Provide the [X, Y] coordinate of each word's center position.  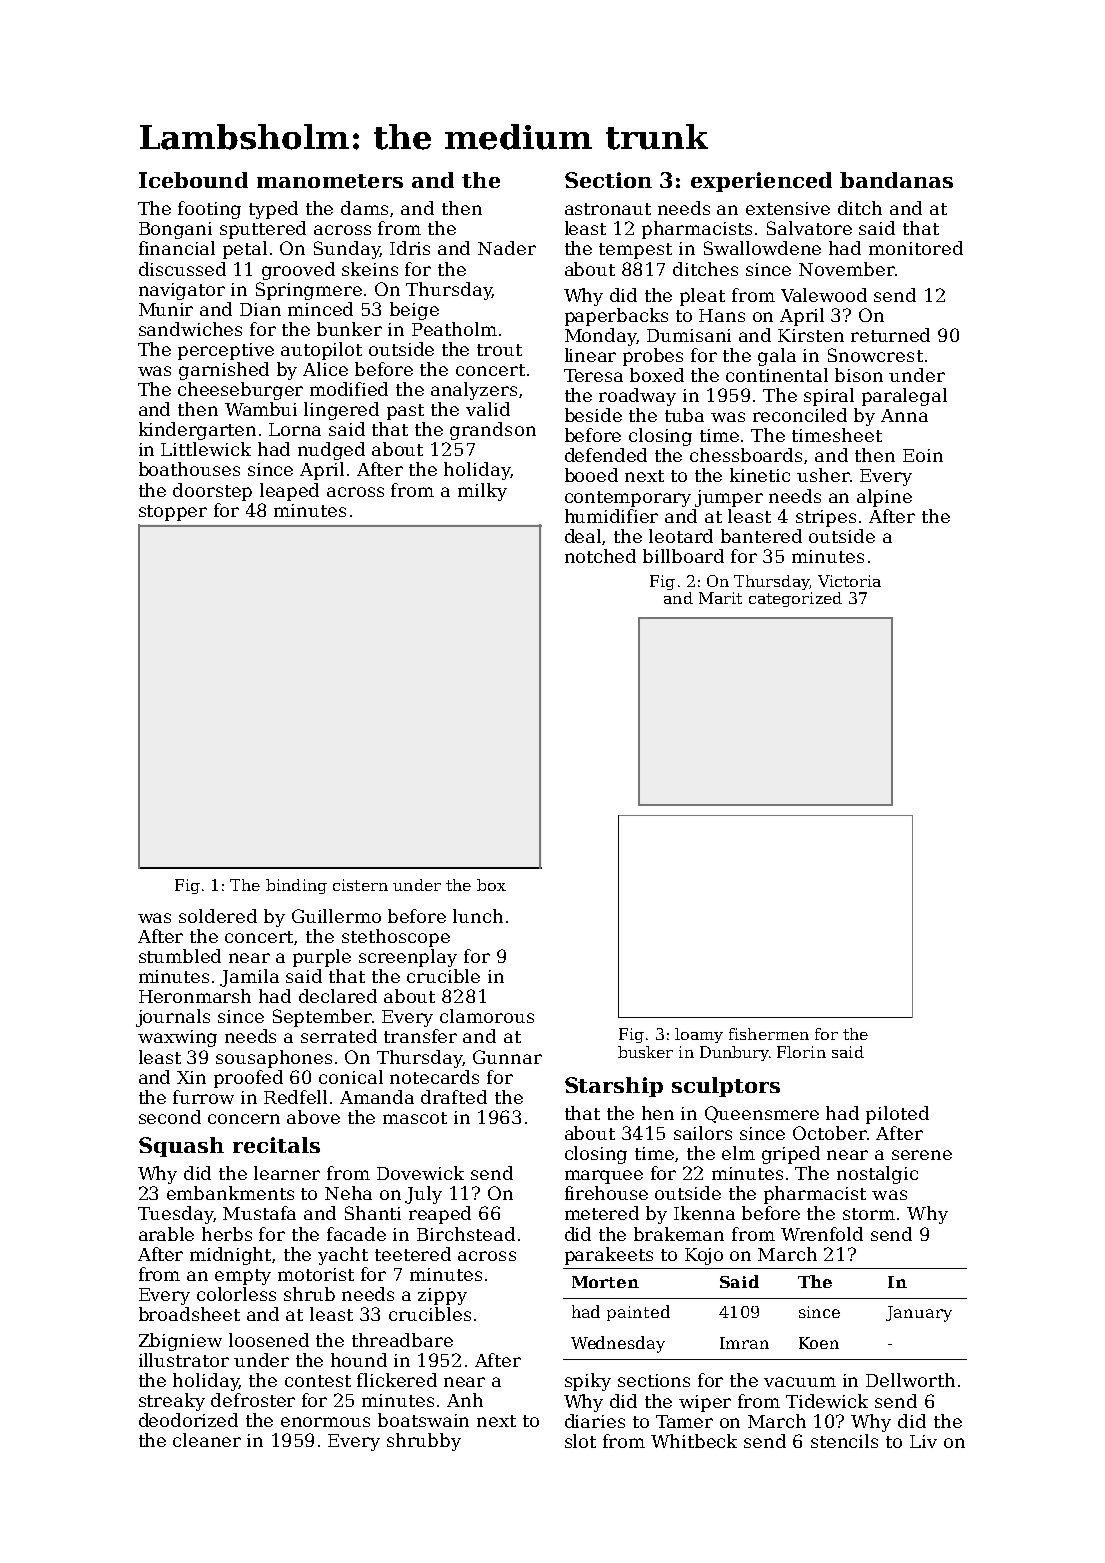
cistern [360, 885]
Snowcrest [875, 355]
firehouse [606, 1193]
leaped [289, 492]
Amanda [377, 1097]
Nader [507, 248]
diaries [595, 1421]
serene [922, 1155]
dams [364, 208]
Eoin [923, 455]
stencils [844, 1441]
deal [584, 537]
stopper [173, 513]
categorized [795, 599]
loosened [269, 1340]
